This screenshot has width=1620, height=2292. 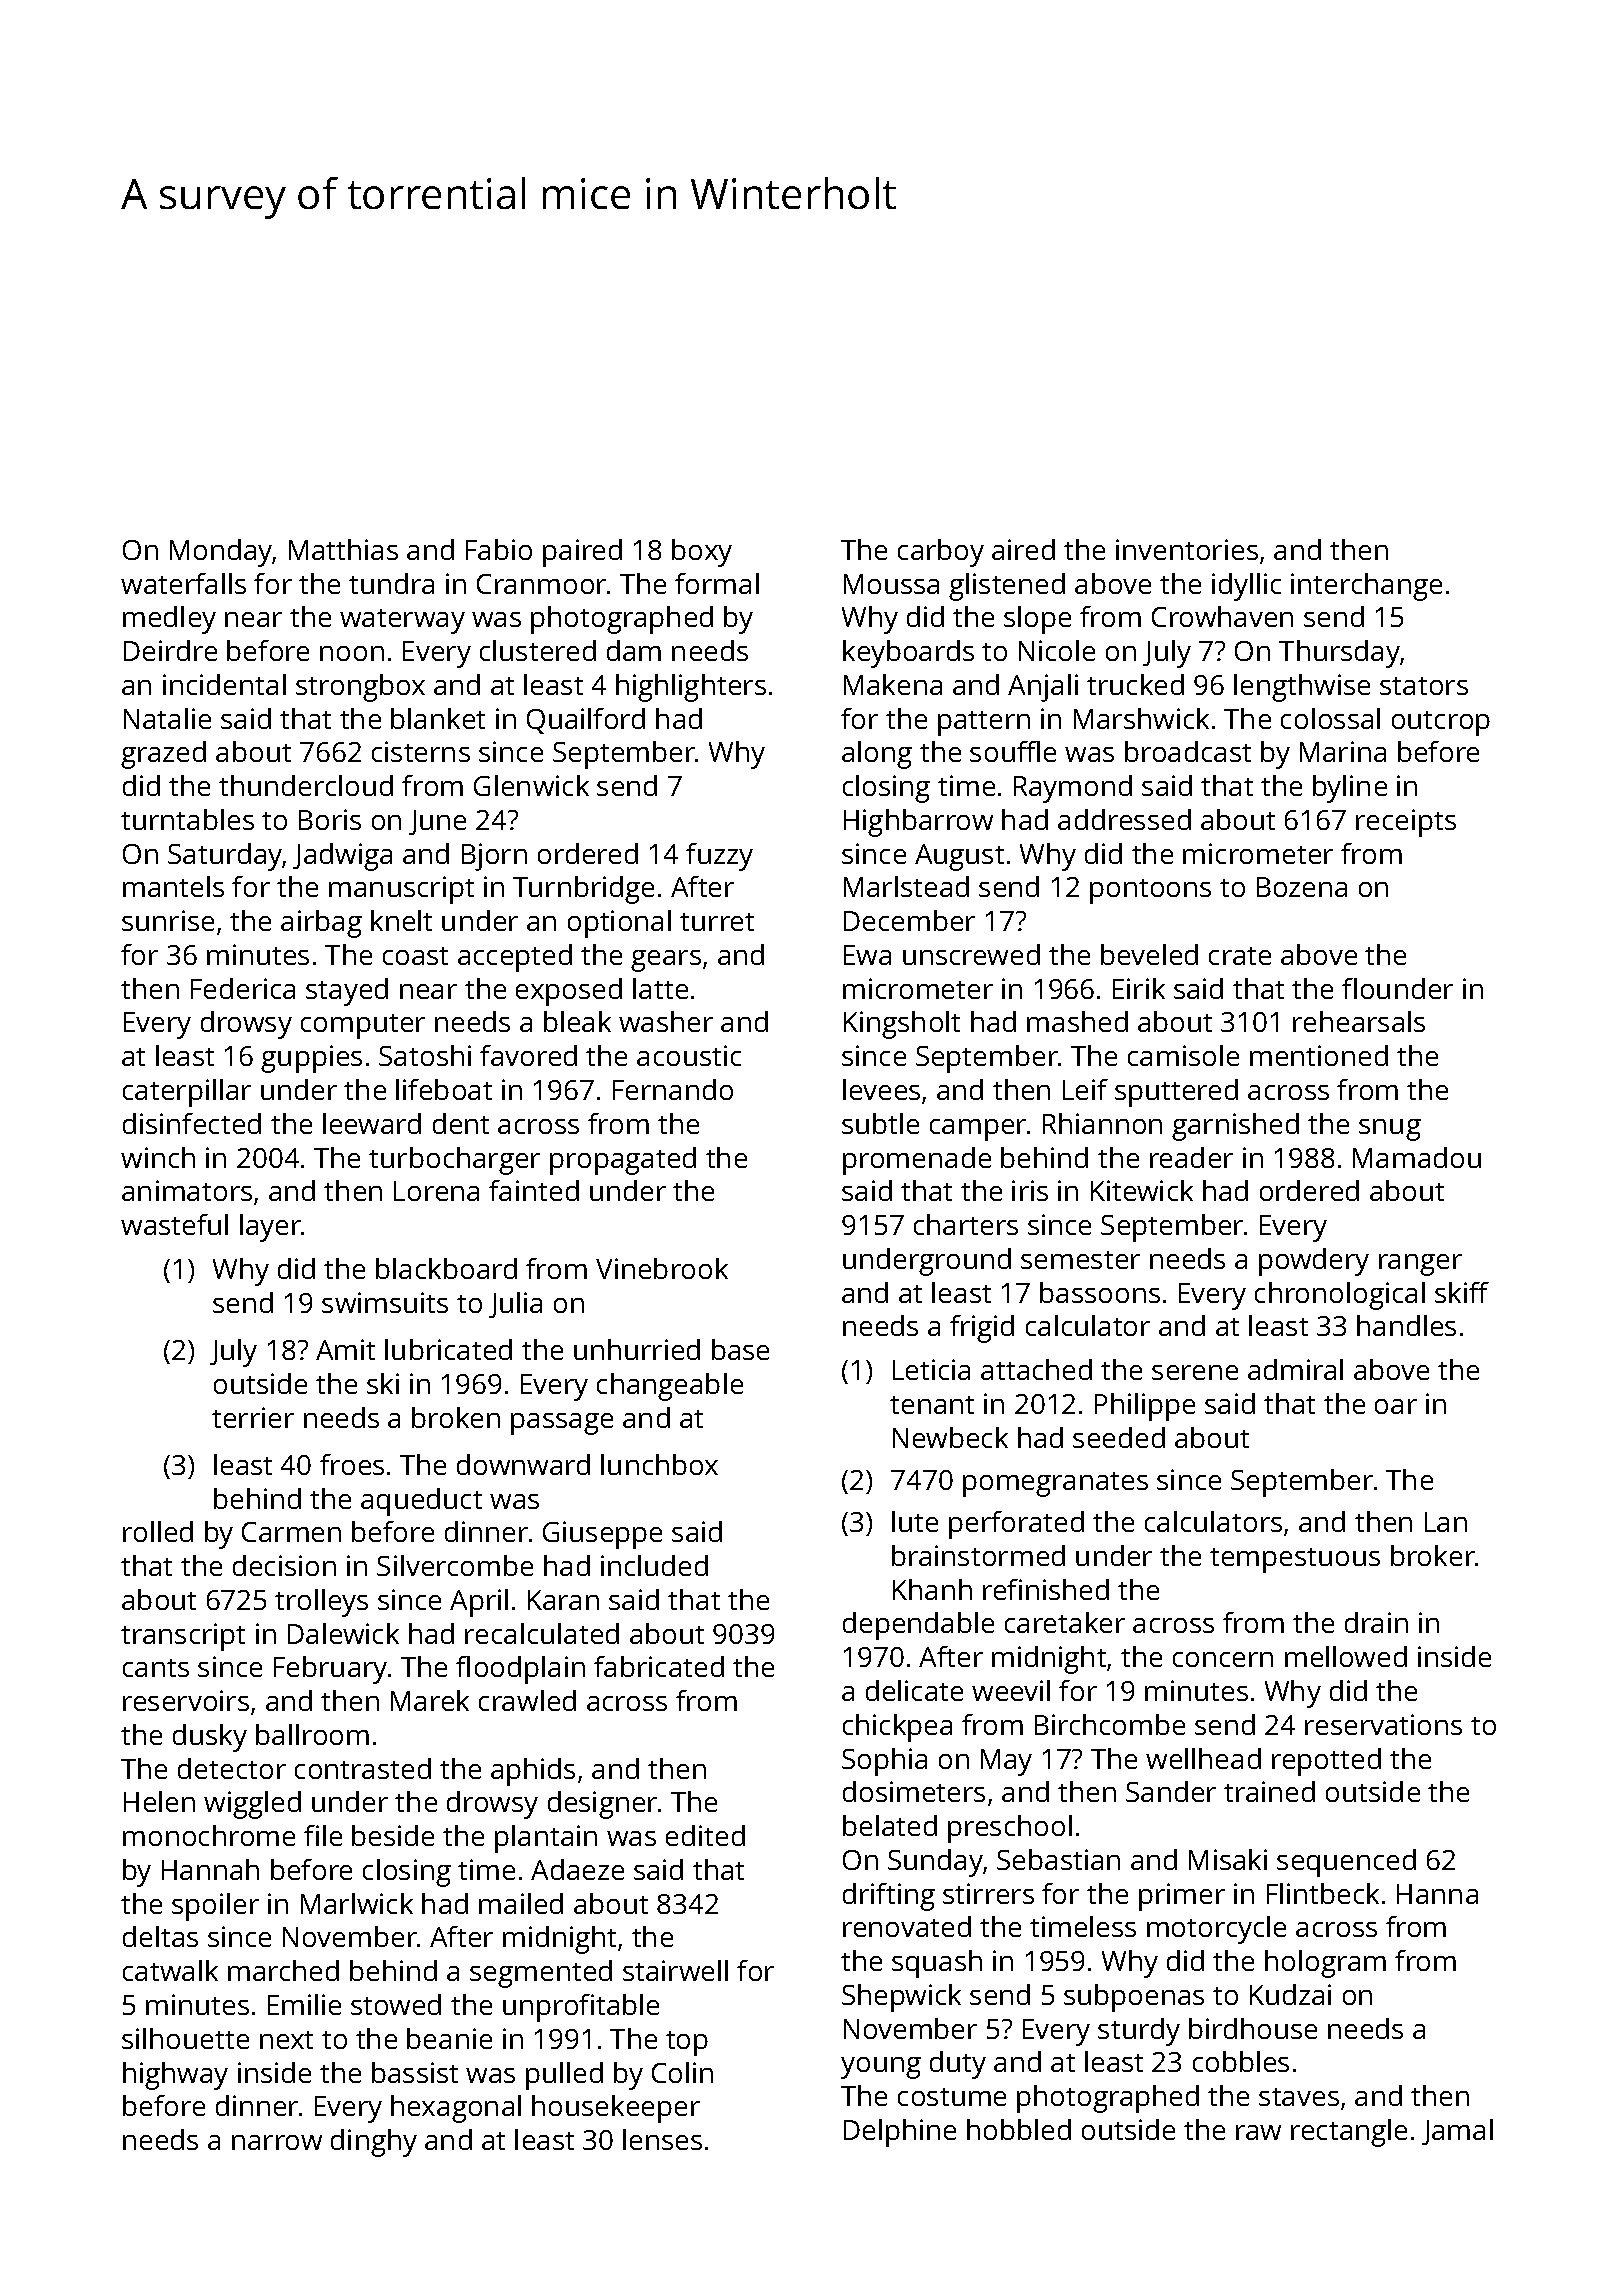 I want to click on Birchcombe, so click(x=1110, y=1724).
